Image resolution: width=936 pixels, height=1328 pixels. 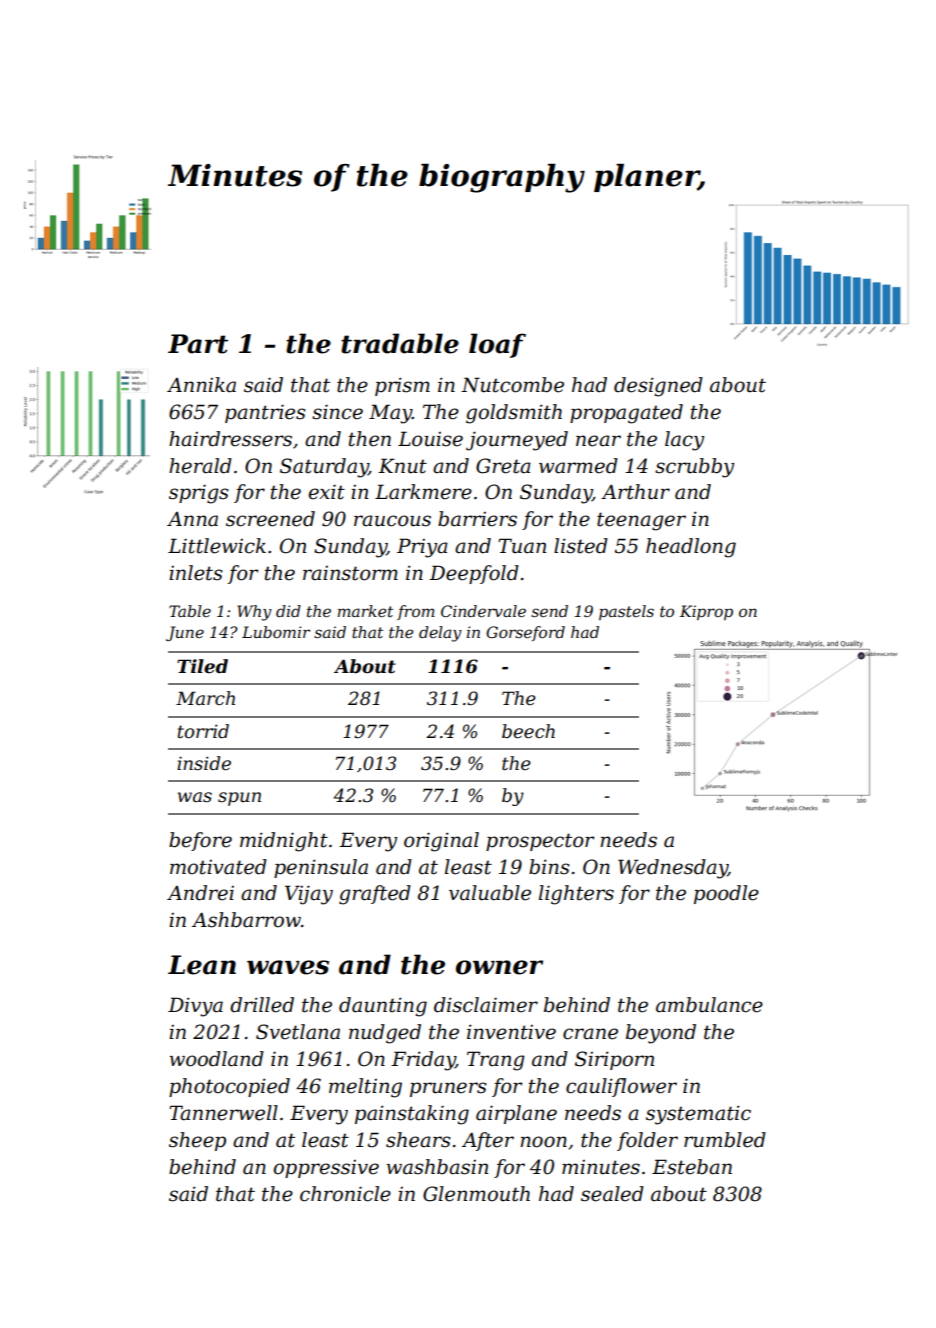 I want to click on poodle, so click(x=726, y=894).
